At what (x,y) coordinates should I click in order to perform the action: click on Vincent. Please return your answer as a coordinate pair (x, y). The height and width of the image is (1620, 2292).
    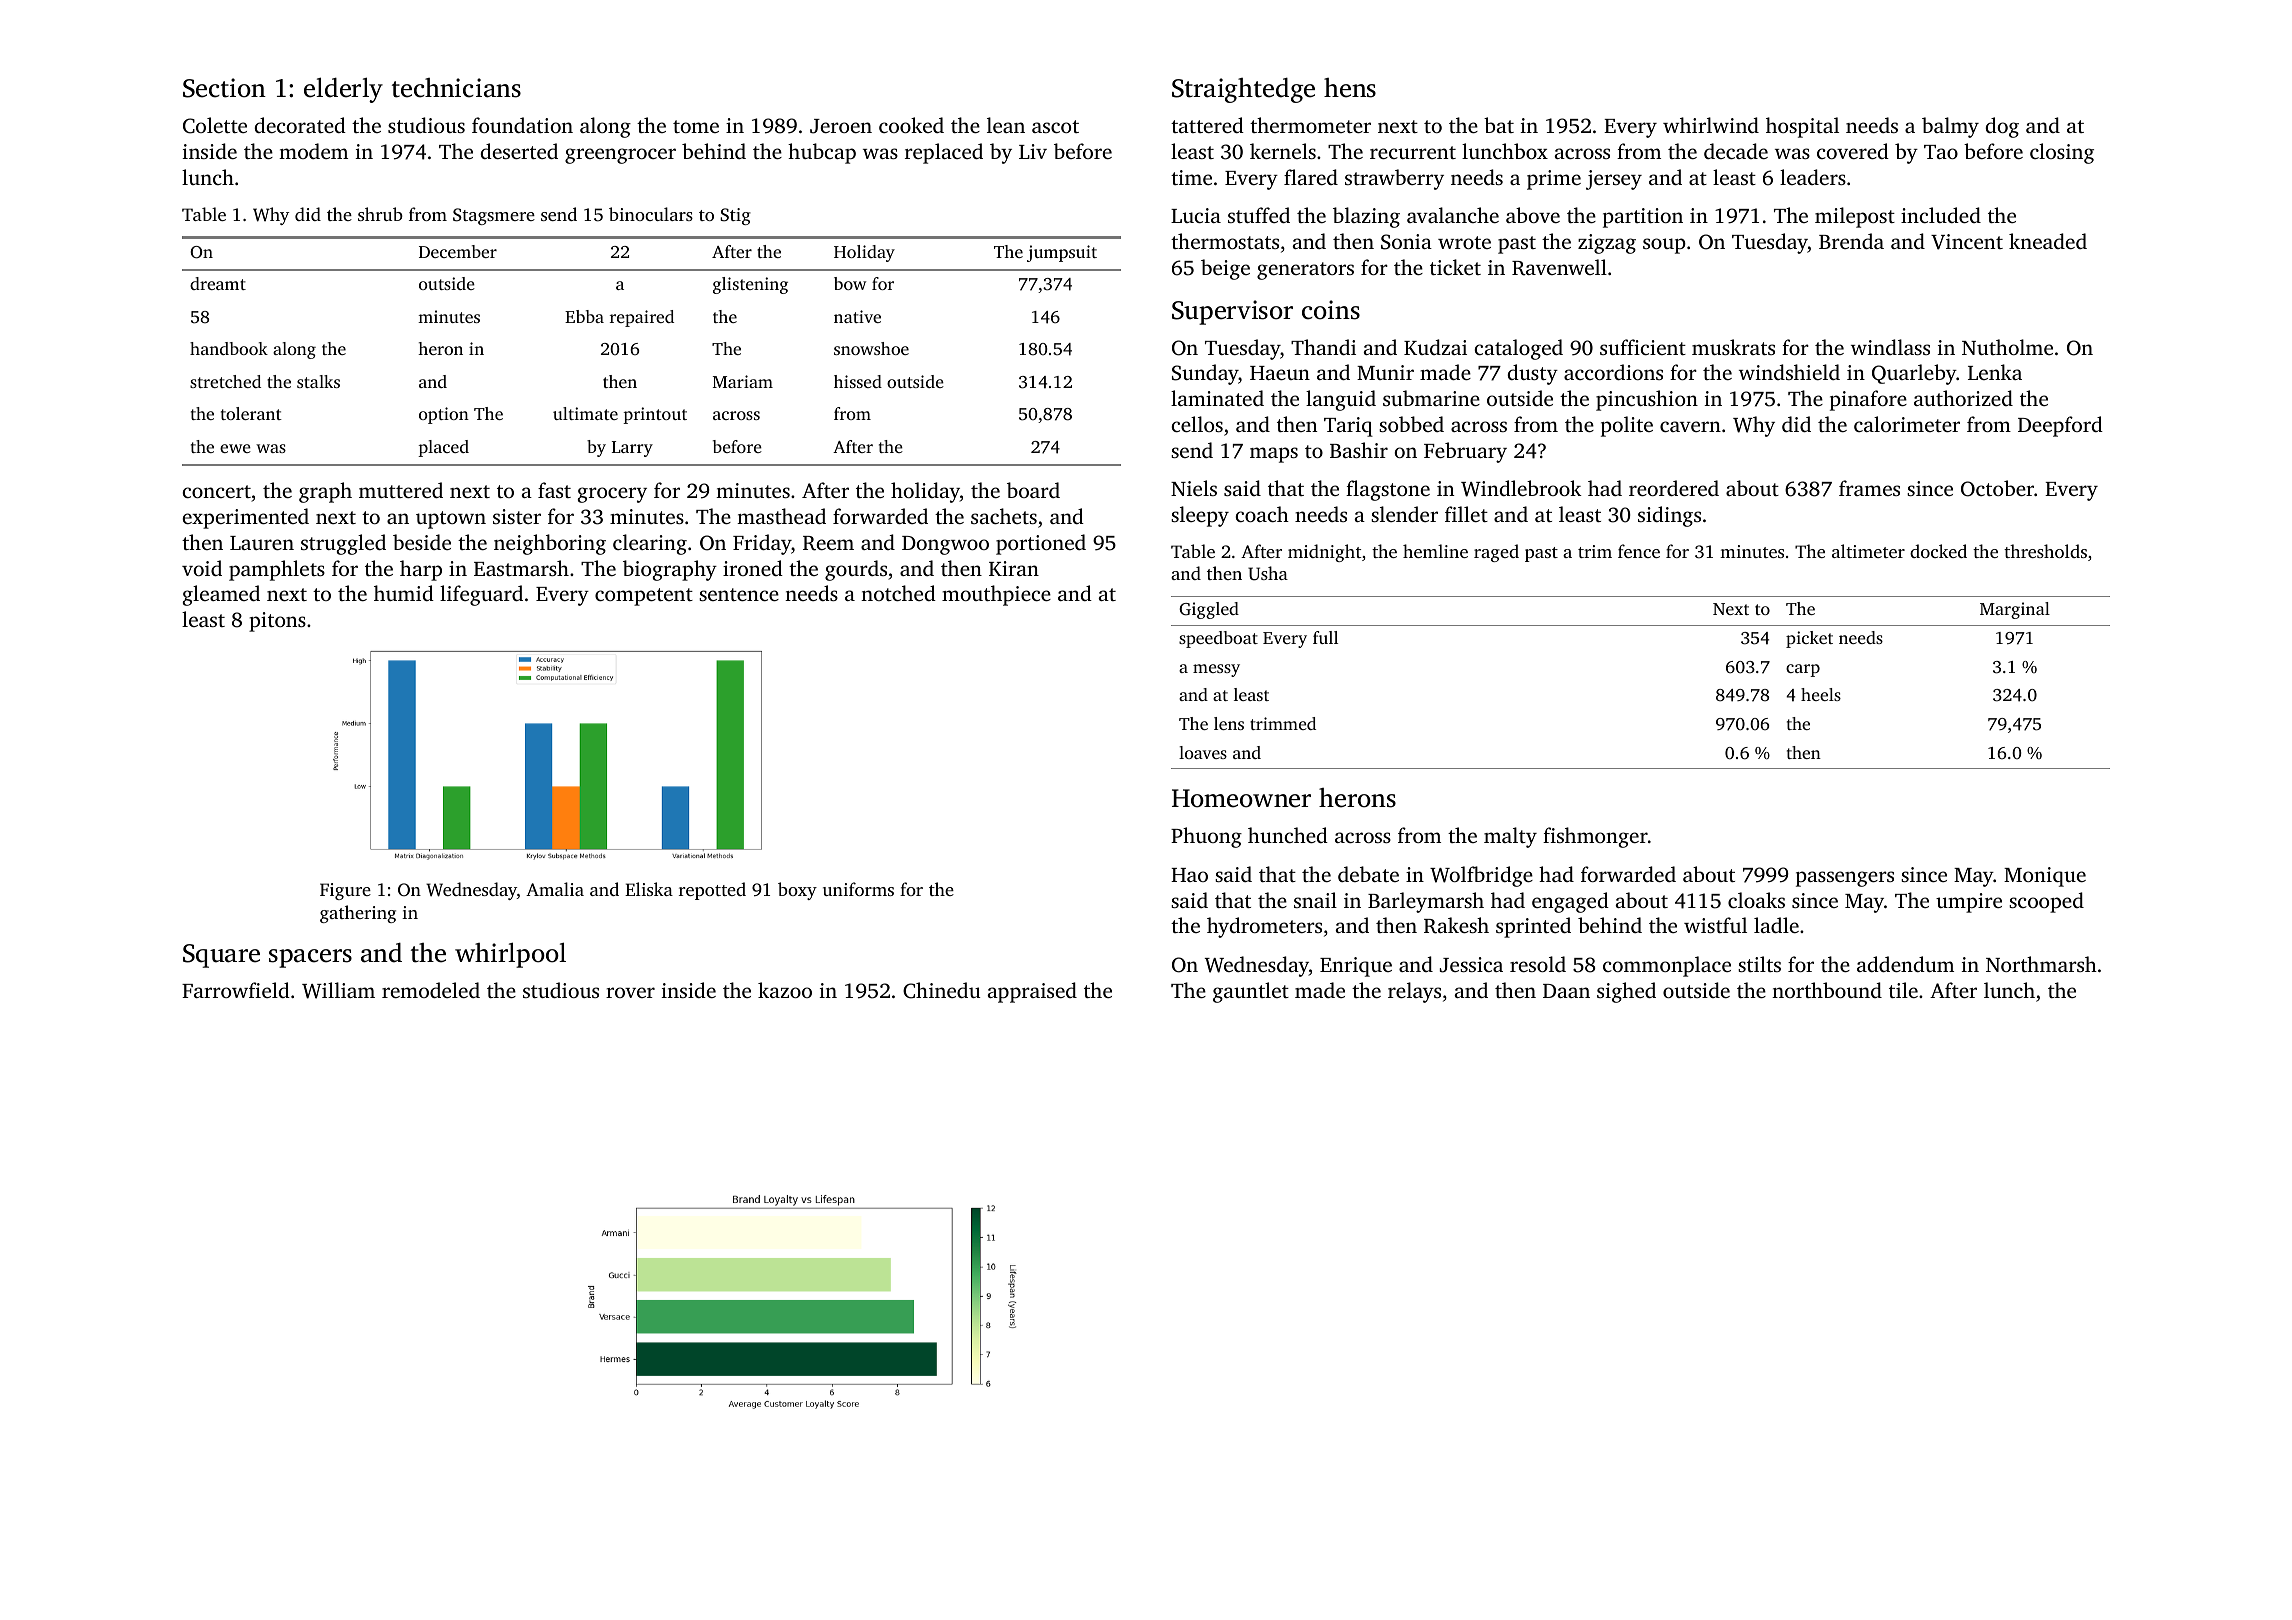
    Looking at the image, I should click on (1967, 242).
